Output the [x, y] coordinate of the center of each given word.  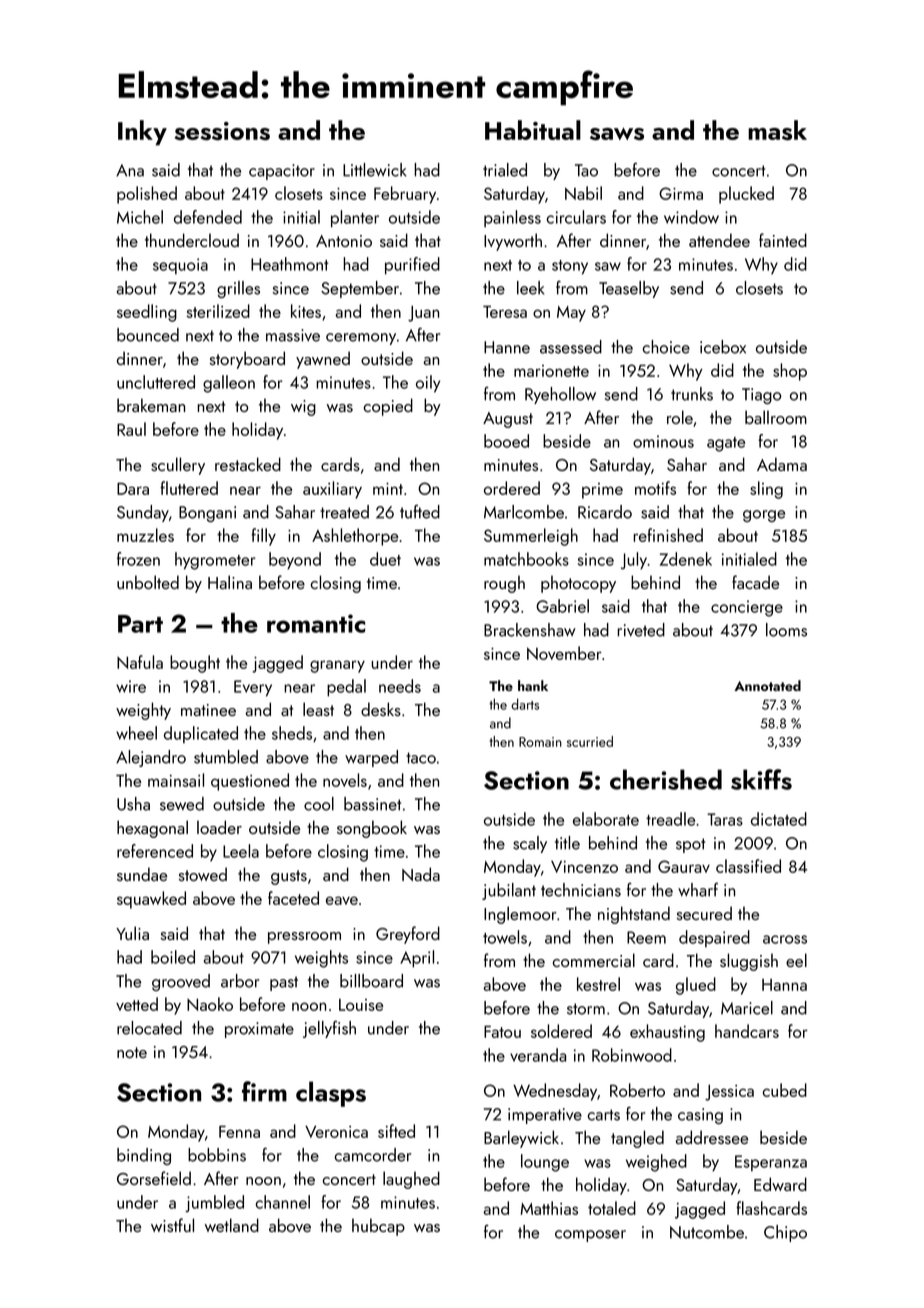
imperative [545, 1116]
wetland [232, 1225]
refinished [668, 535]
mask [777, 130]
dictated [779, 819]
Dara [133, 489]
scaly [530, 844]
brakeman [151, 405]
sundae [142, 874]
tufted [420, 512]
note [132, 1052]
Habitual [533, 130]
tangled [637, 1139]
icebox [723, 347]
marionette [551, 371]
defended [208, 217]
